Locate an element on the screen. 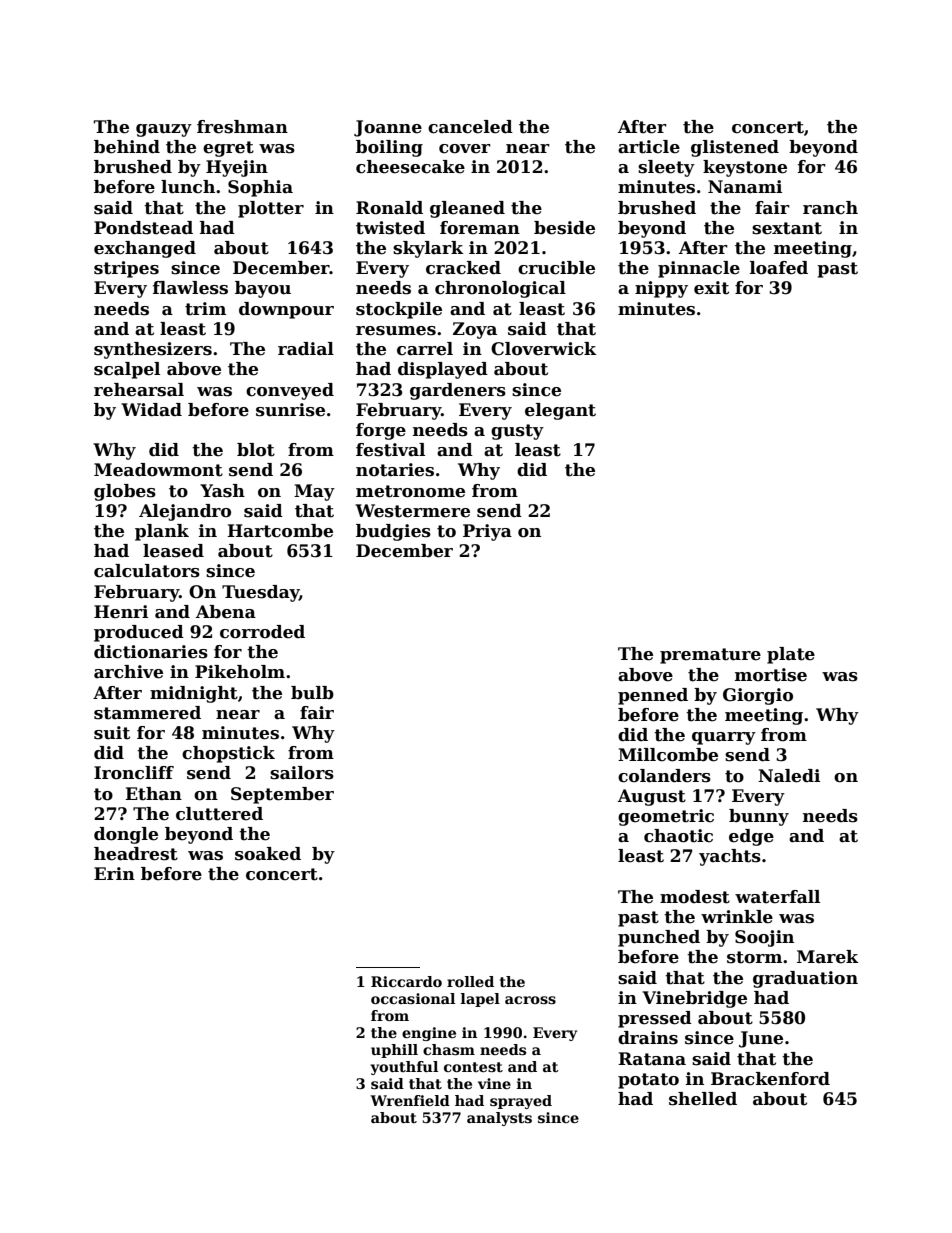 Image resolution: width=952 pixels, height=1233 pixels. Tuesday is located at coordinates (260, 593).
